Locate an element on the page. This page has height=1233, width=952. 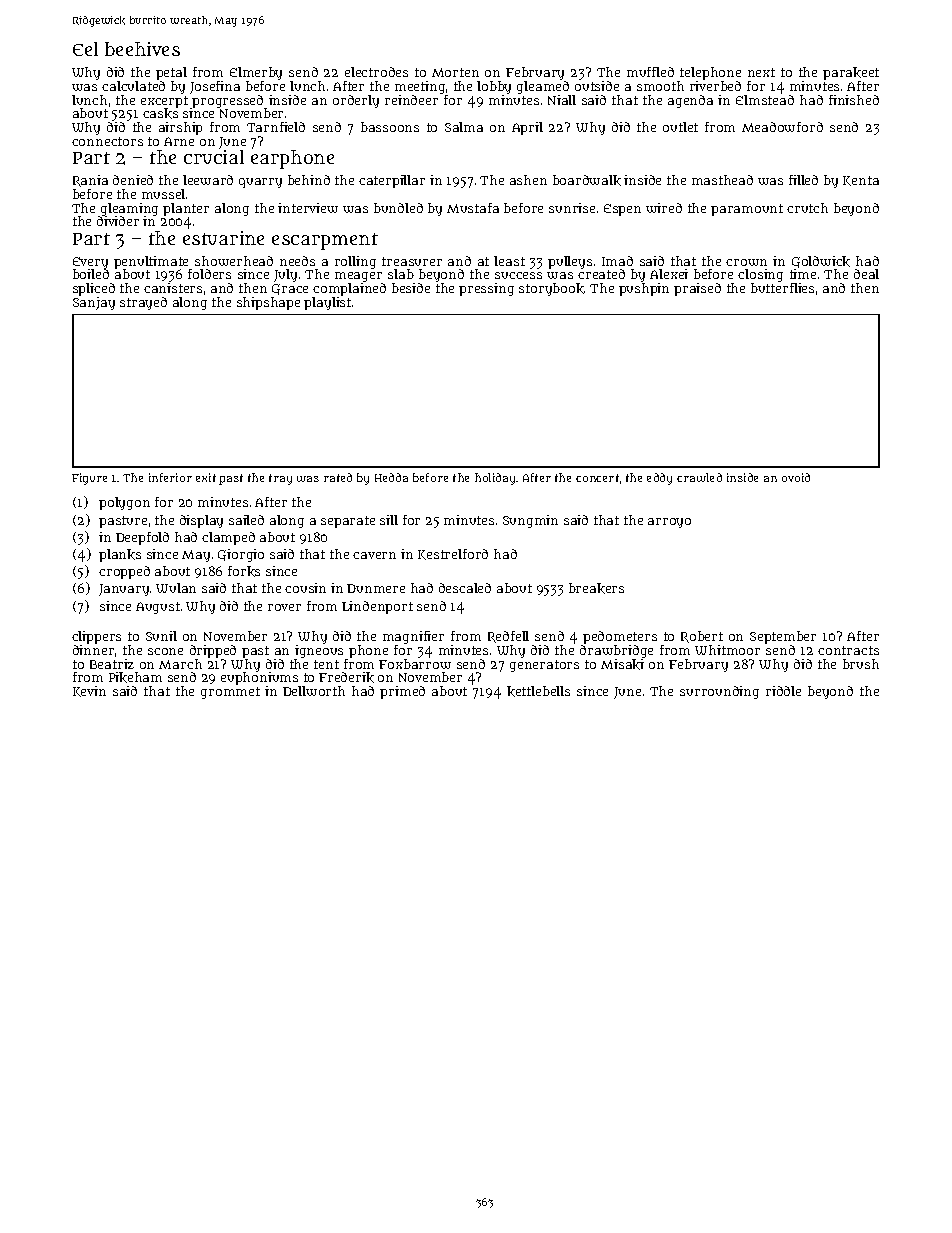
shipshape is located at coordinates (268, 303).
